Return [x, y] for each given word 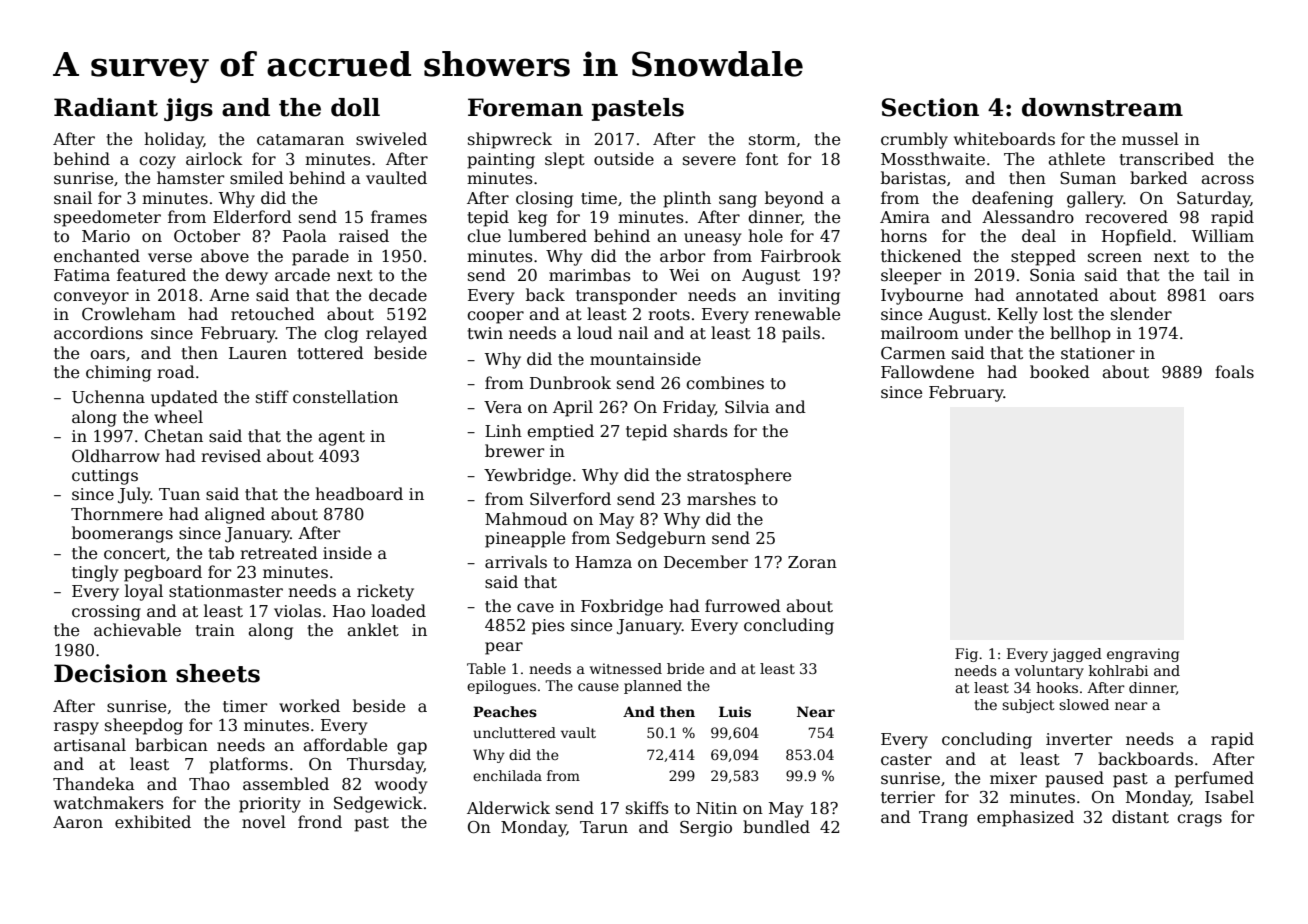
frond [320, 821]
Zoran [812, 562]
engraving [1143, 655]
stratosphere [739, 476]
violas [297, 611]
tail [1217, 275]
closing [544, 199]
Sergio [706, 829]
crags [1199, 820]
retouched [273, 314]
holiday [174, 140]
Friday [689, 408]
